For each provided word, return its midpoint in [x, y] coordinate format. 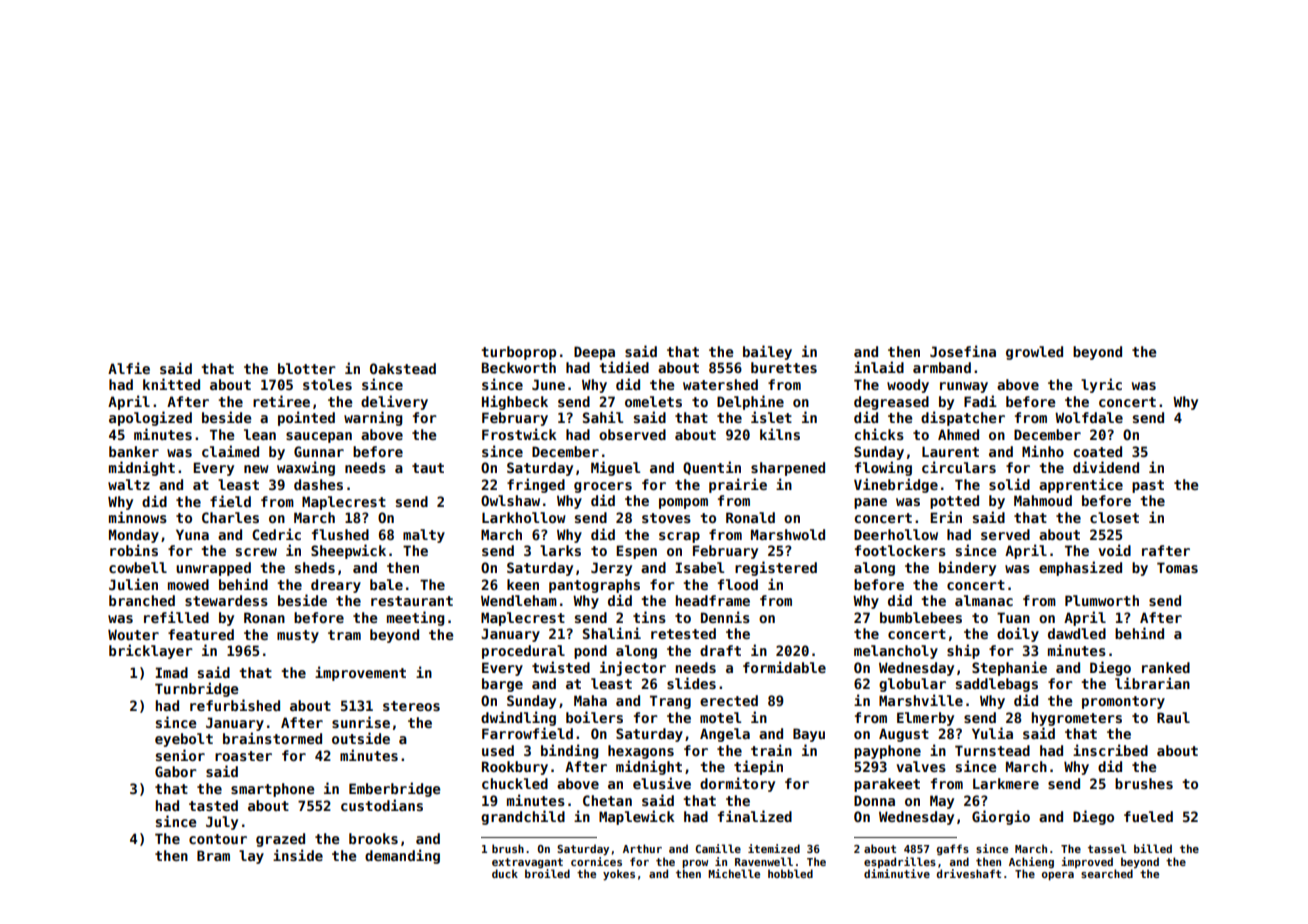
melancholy [896, 652]
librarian [1152, 683]
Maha [590, 700]
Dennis [725, 617]
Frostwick [519, 434]
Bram [213, 855]
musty [298, 636]
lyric [1101, 385]
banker [134, 451]
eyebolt [184, 740]
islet [771, 417]
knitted [171, 384]
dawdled [1077, 633]
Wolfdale [1089, 417]
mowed [188, 584]
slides [691, 683]
